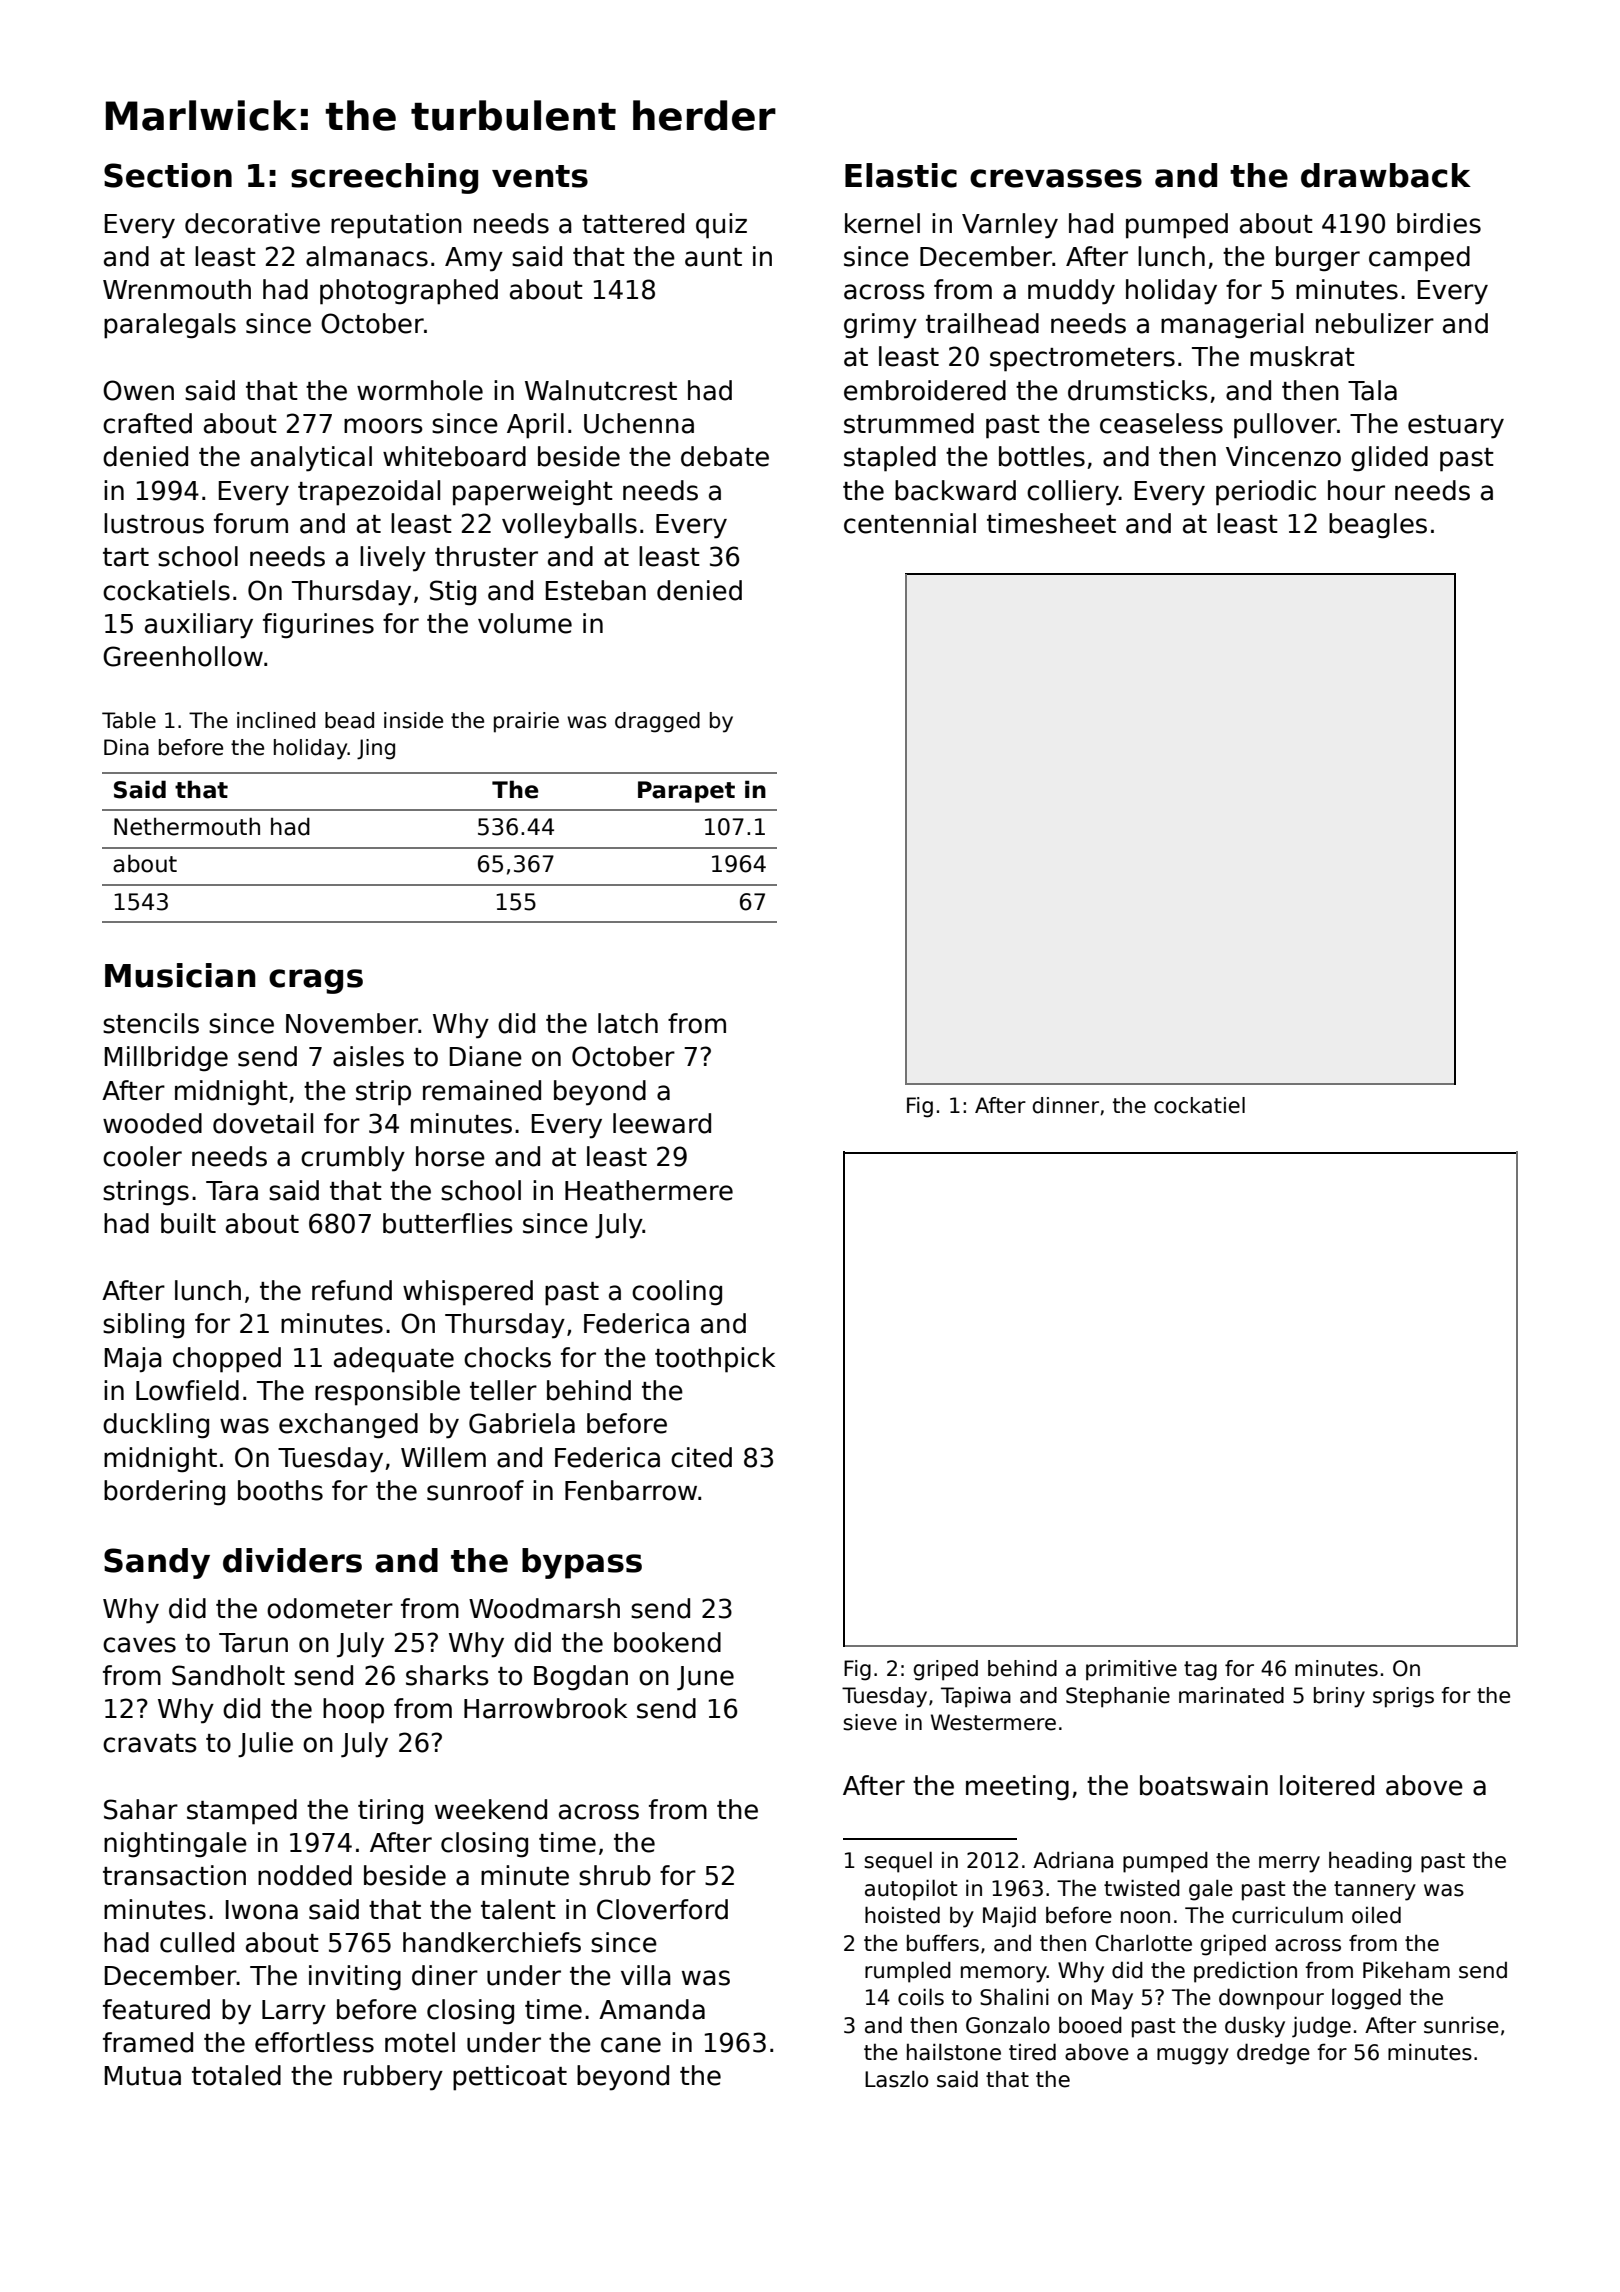 Image resolution: width=1620 pixels, height=2292 pixels. Describe the element at coordinates (1378, 526) in the screenshot. I see `beagles` at that location.
